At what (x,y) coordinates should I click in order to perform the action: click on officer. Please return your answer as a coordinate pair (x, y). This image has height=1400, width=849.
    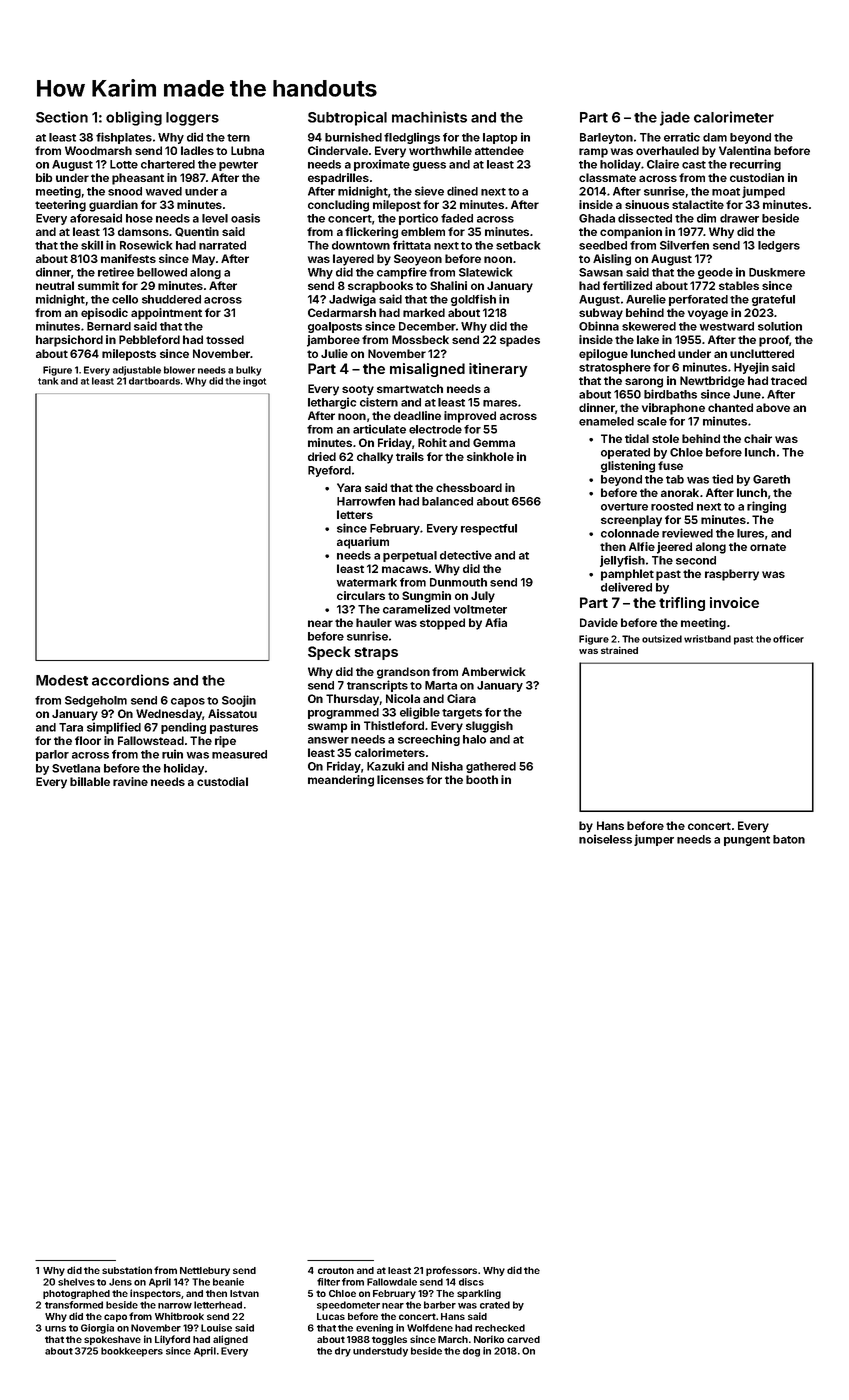
    Looking at the image, I should click on (788, 639).
